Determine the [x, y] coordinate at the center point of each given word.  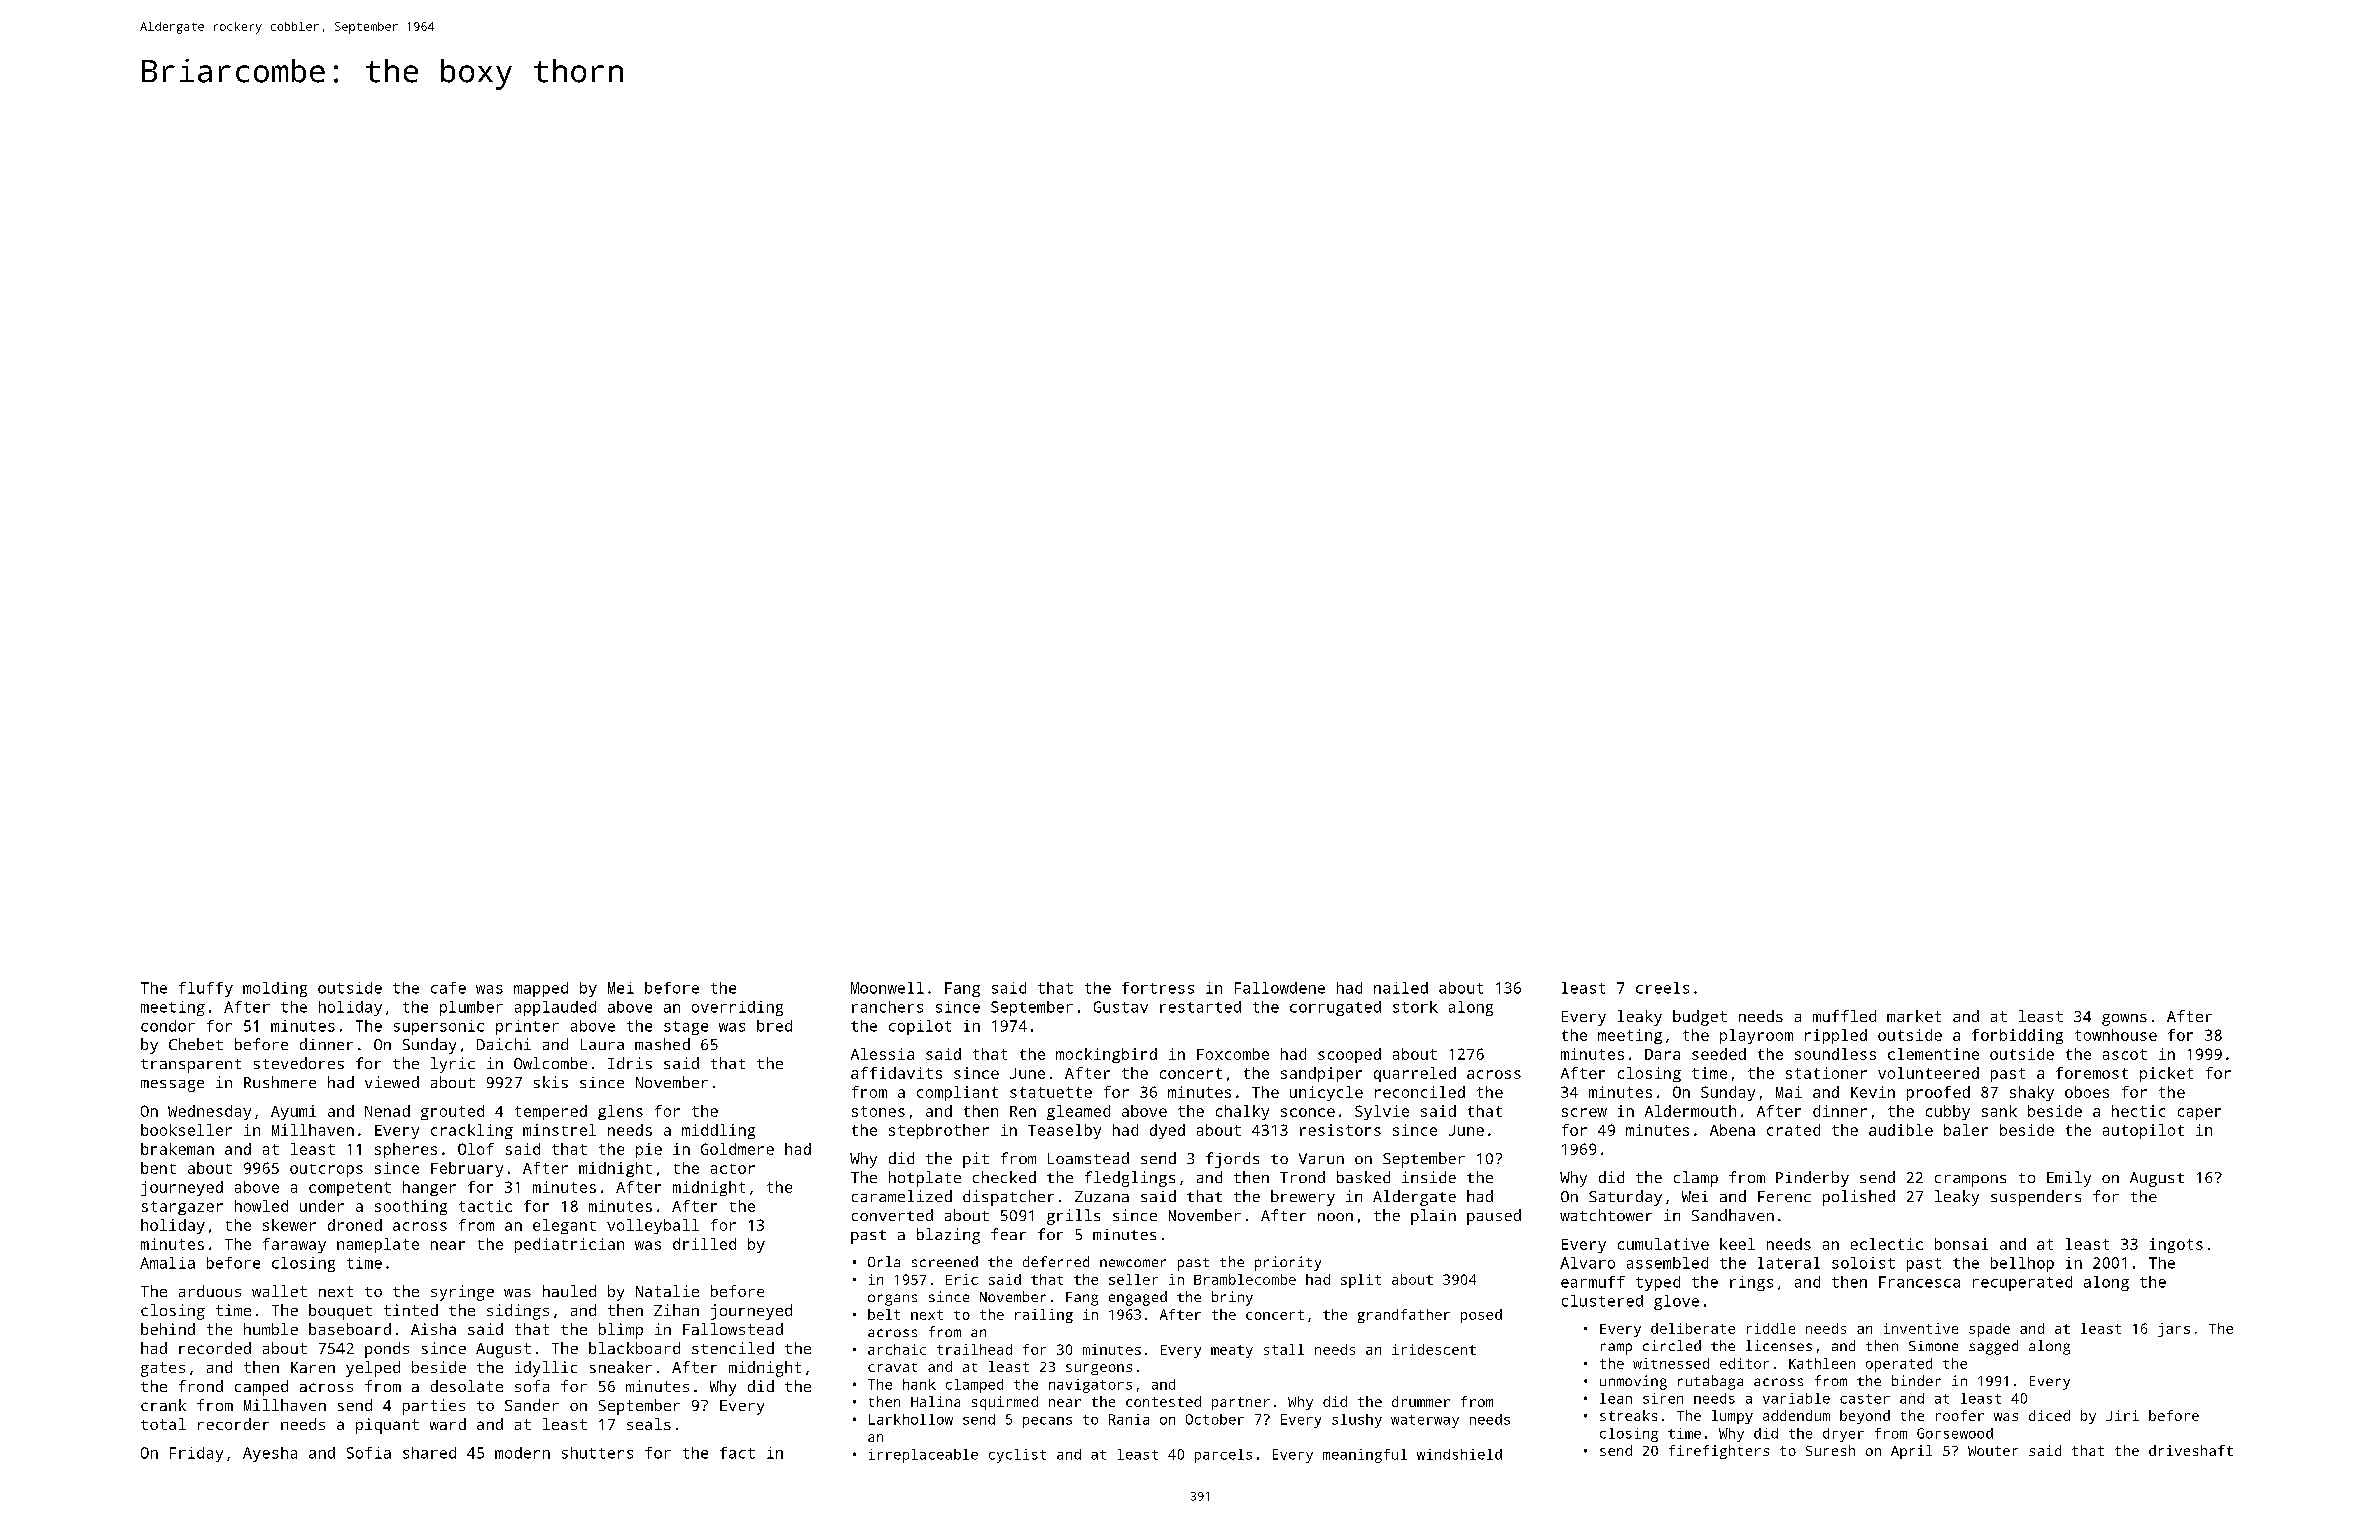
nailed [1401, 988]
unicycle [1326, 1093]
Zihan [676, 1310]
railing [1044, 1316]
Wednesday [209, 1112]
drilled [704, 1244]
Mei [621, 988]
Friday [196, 1454]
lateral [1789, 1263]
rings [1751, 1283]
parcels [1223, 1456]
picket [2166, 1074]
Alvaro [1587, 1263]
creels [1662, 988]
